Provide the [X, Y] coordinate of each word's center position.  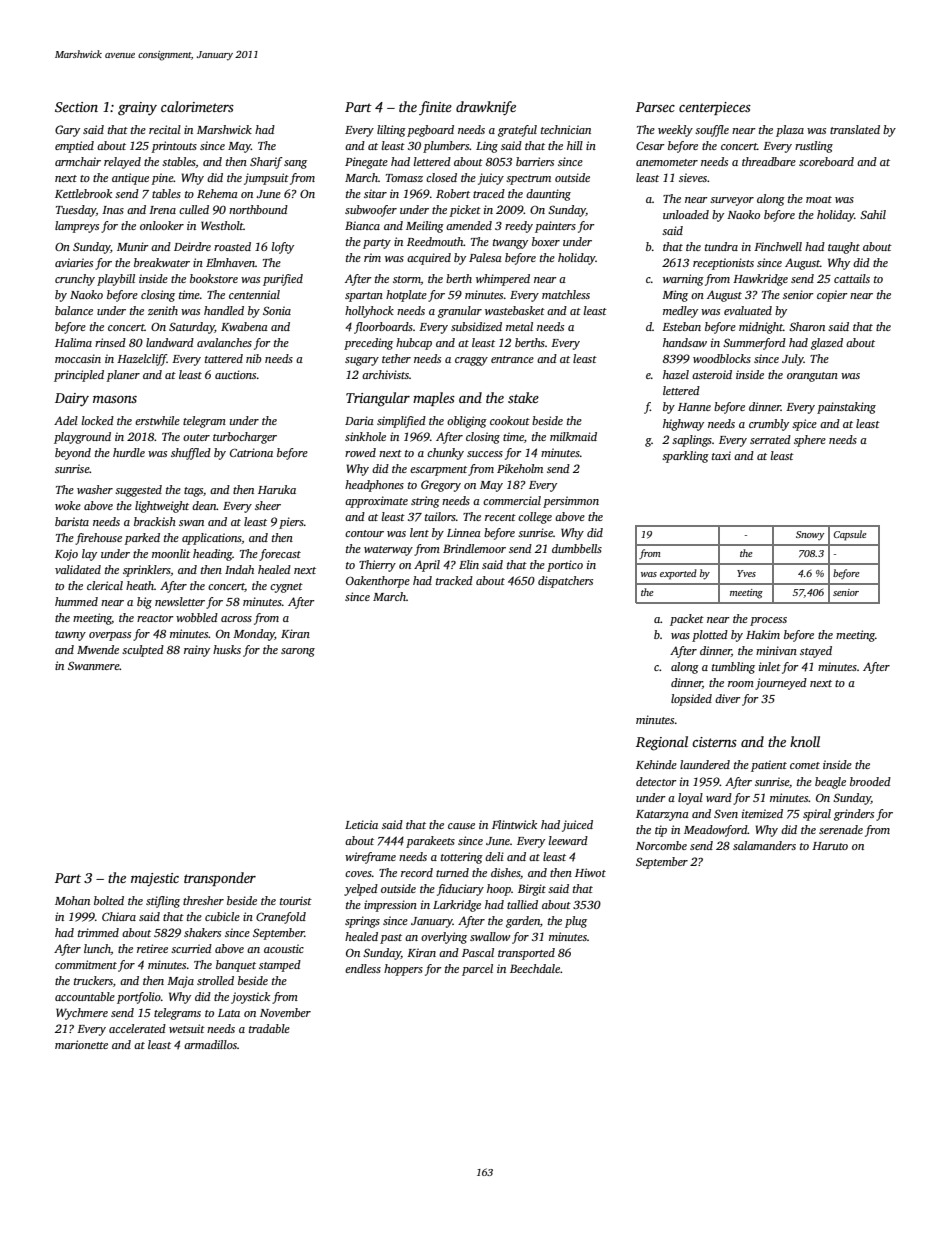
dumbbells [577, 548]
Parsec [655, 107]
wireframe [370, 858]
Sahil [873, 214]
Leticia [361, 824]
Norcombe [661, 845]
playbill [116, 280]
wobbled [197, 617]
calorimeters [197, 106]
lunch [97, 949]
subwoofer [371, 211]
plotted [710, 636]
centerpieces [715, 108]
